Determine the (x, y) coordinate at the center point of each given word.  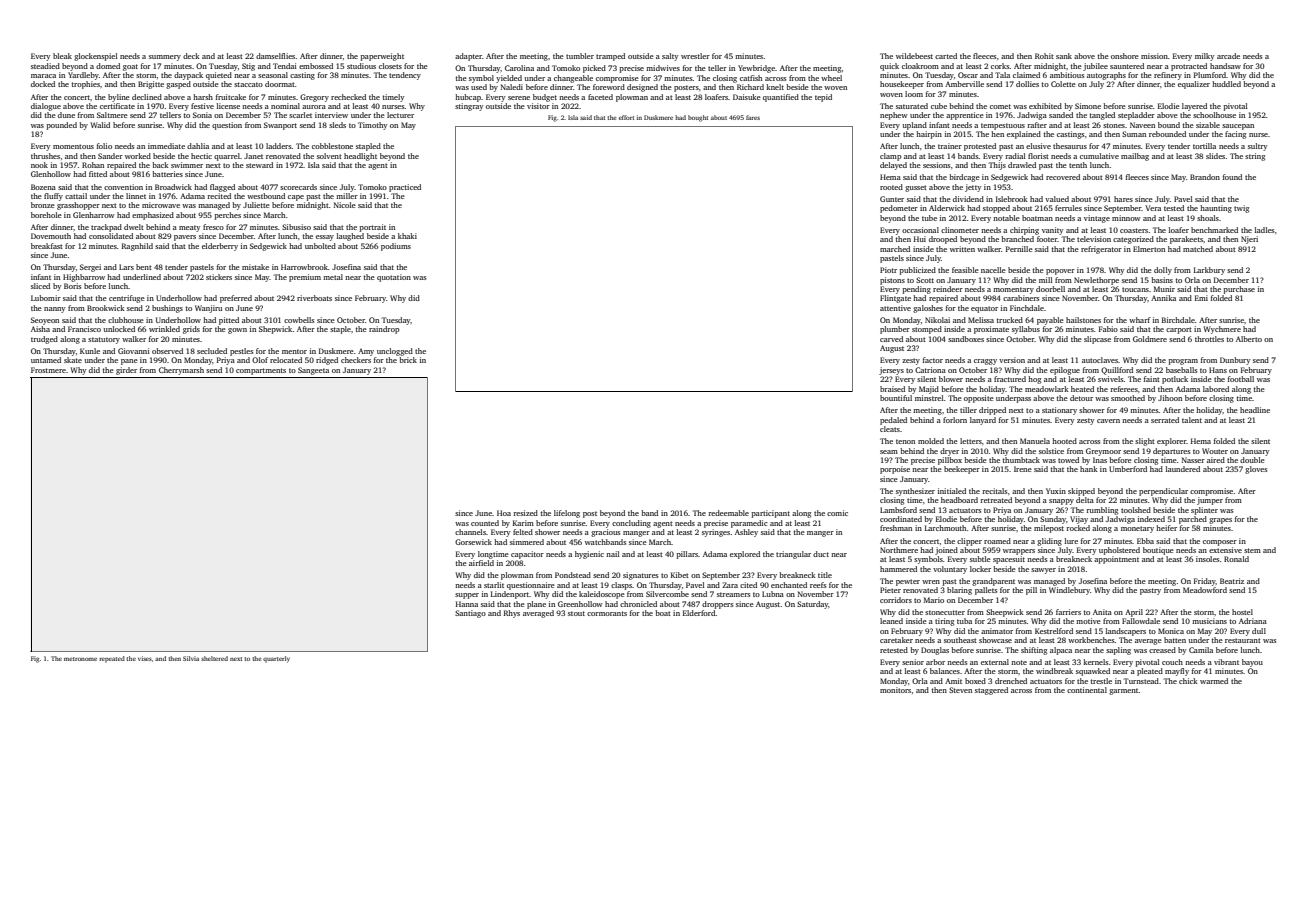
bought (698, 118)
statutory (104, 340)
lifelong (567, 514)
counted (485, 523)
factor (933, 360)
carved (891, 339)
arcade (1228, 56)
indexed (1151, 519)
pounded (61, 126)
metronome (80, 659)
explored (745, 555)
